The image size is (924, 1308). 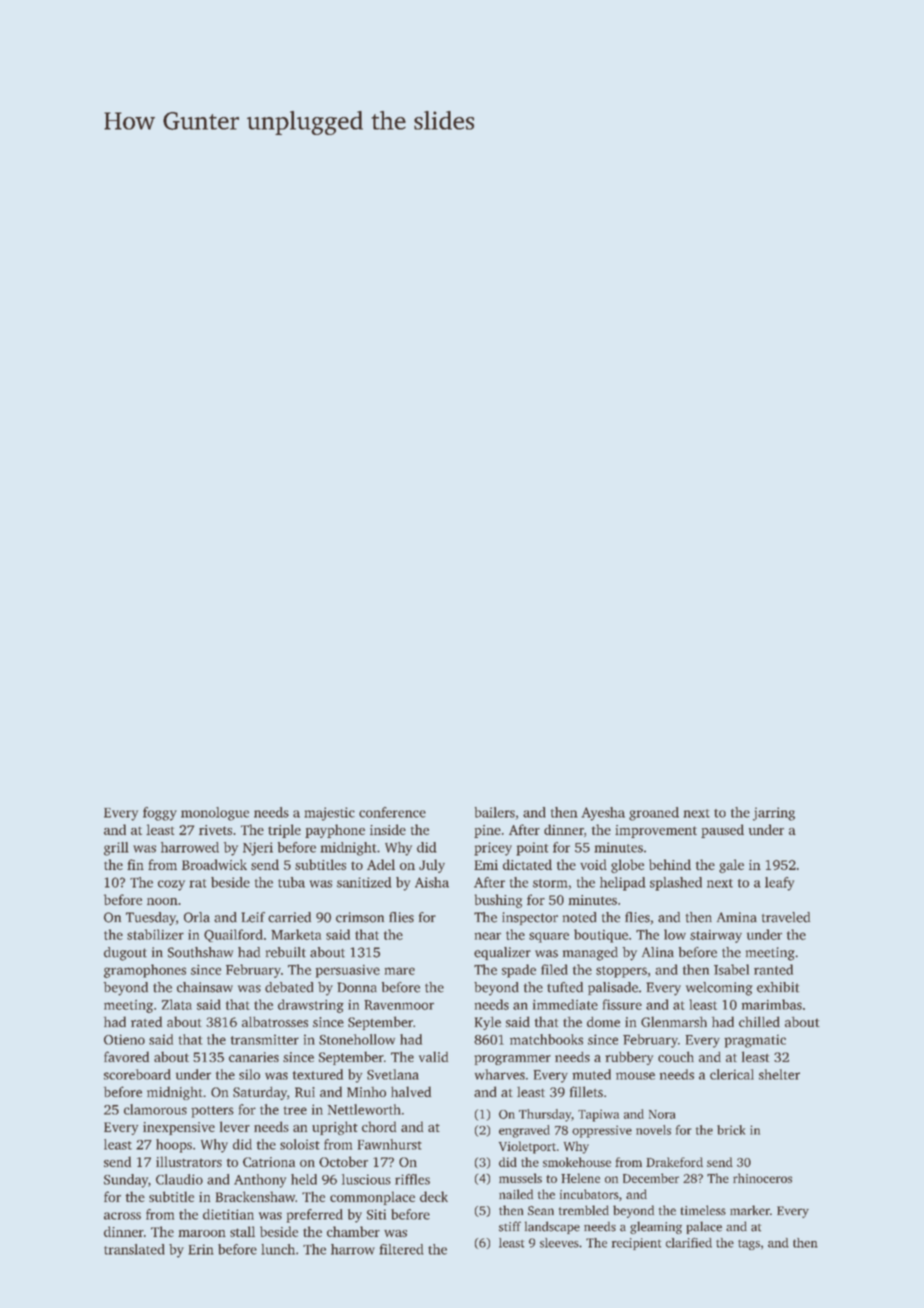 What do you see at coordinates (786, 917) in the document?
I see `traveled` at bounding box center [786, 917].
